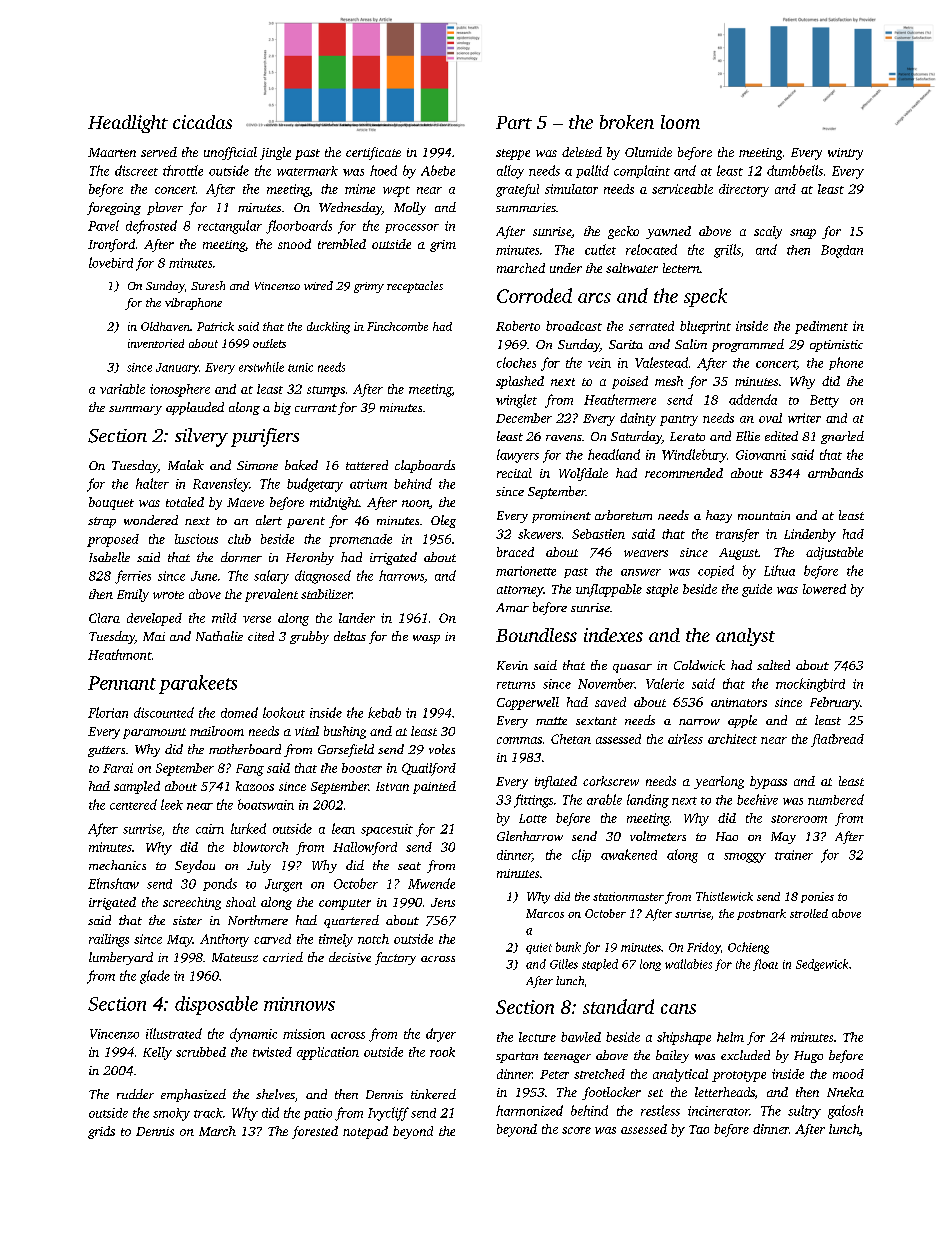 This screenshot has height=1233, width=952. What do you see at coordinates (193, 1095) in the screenshot?
I see `emphasized` at bounding box center [193, 1095].
